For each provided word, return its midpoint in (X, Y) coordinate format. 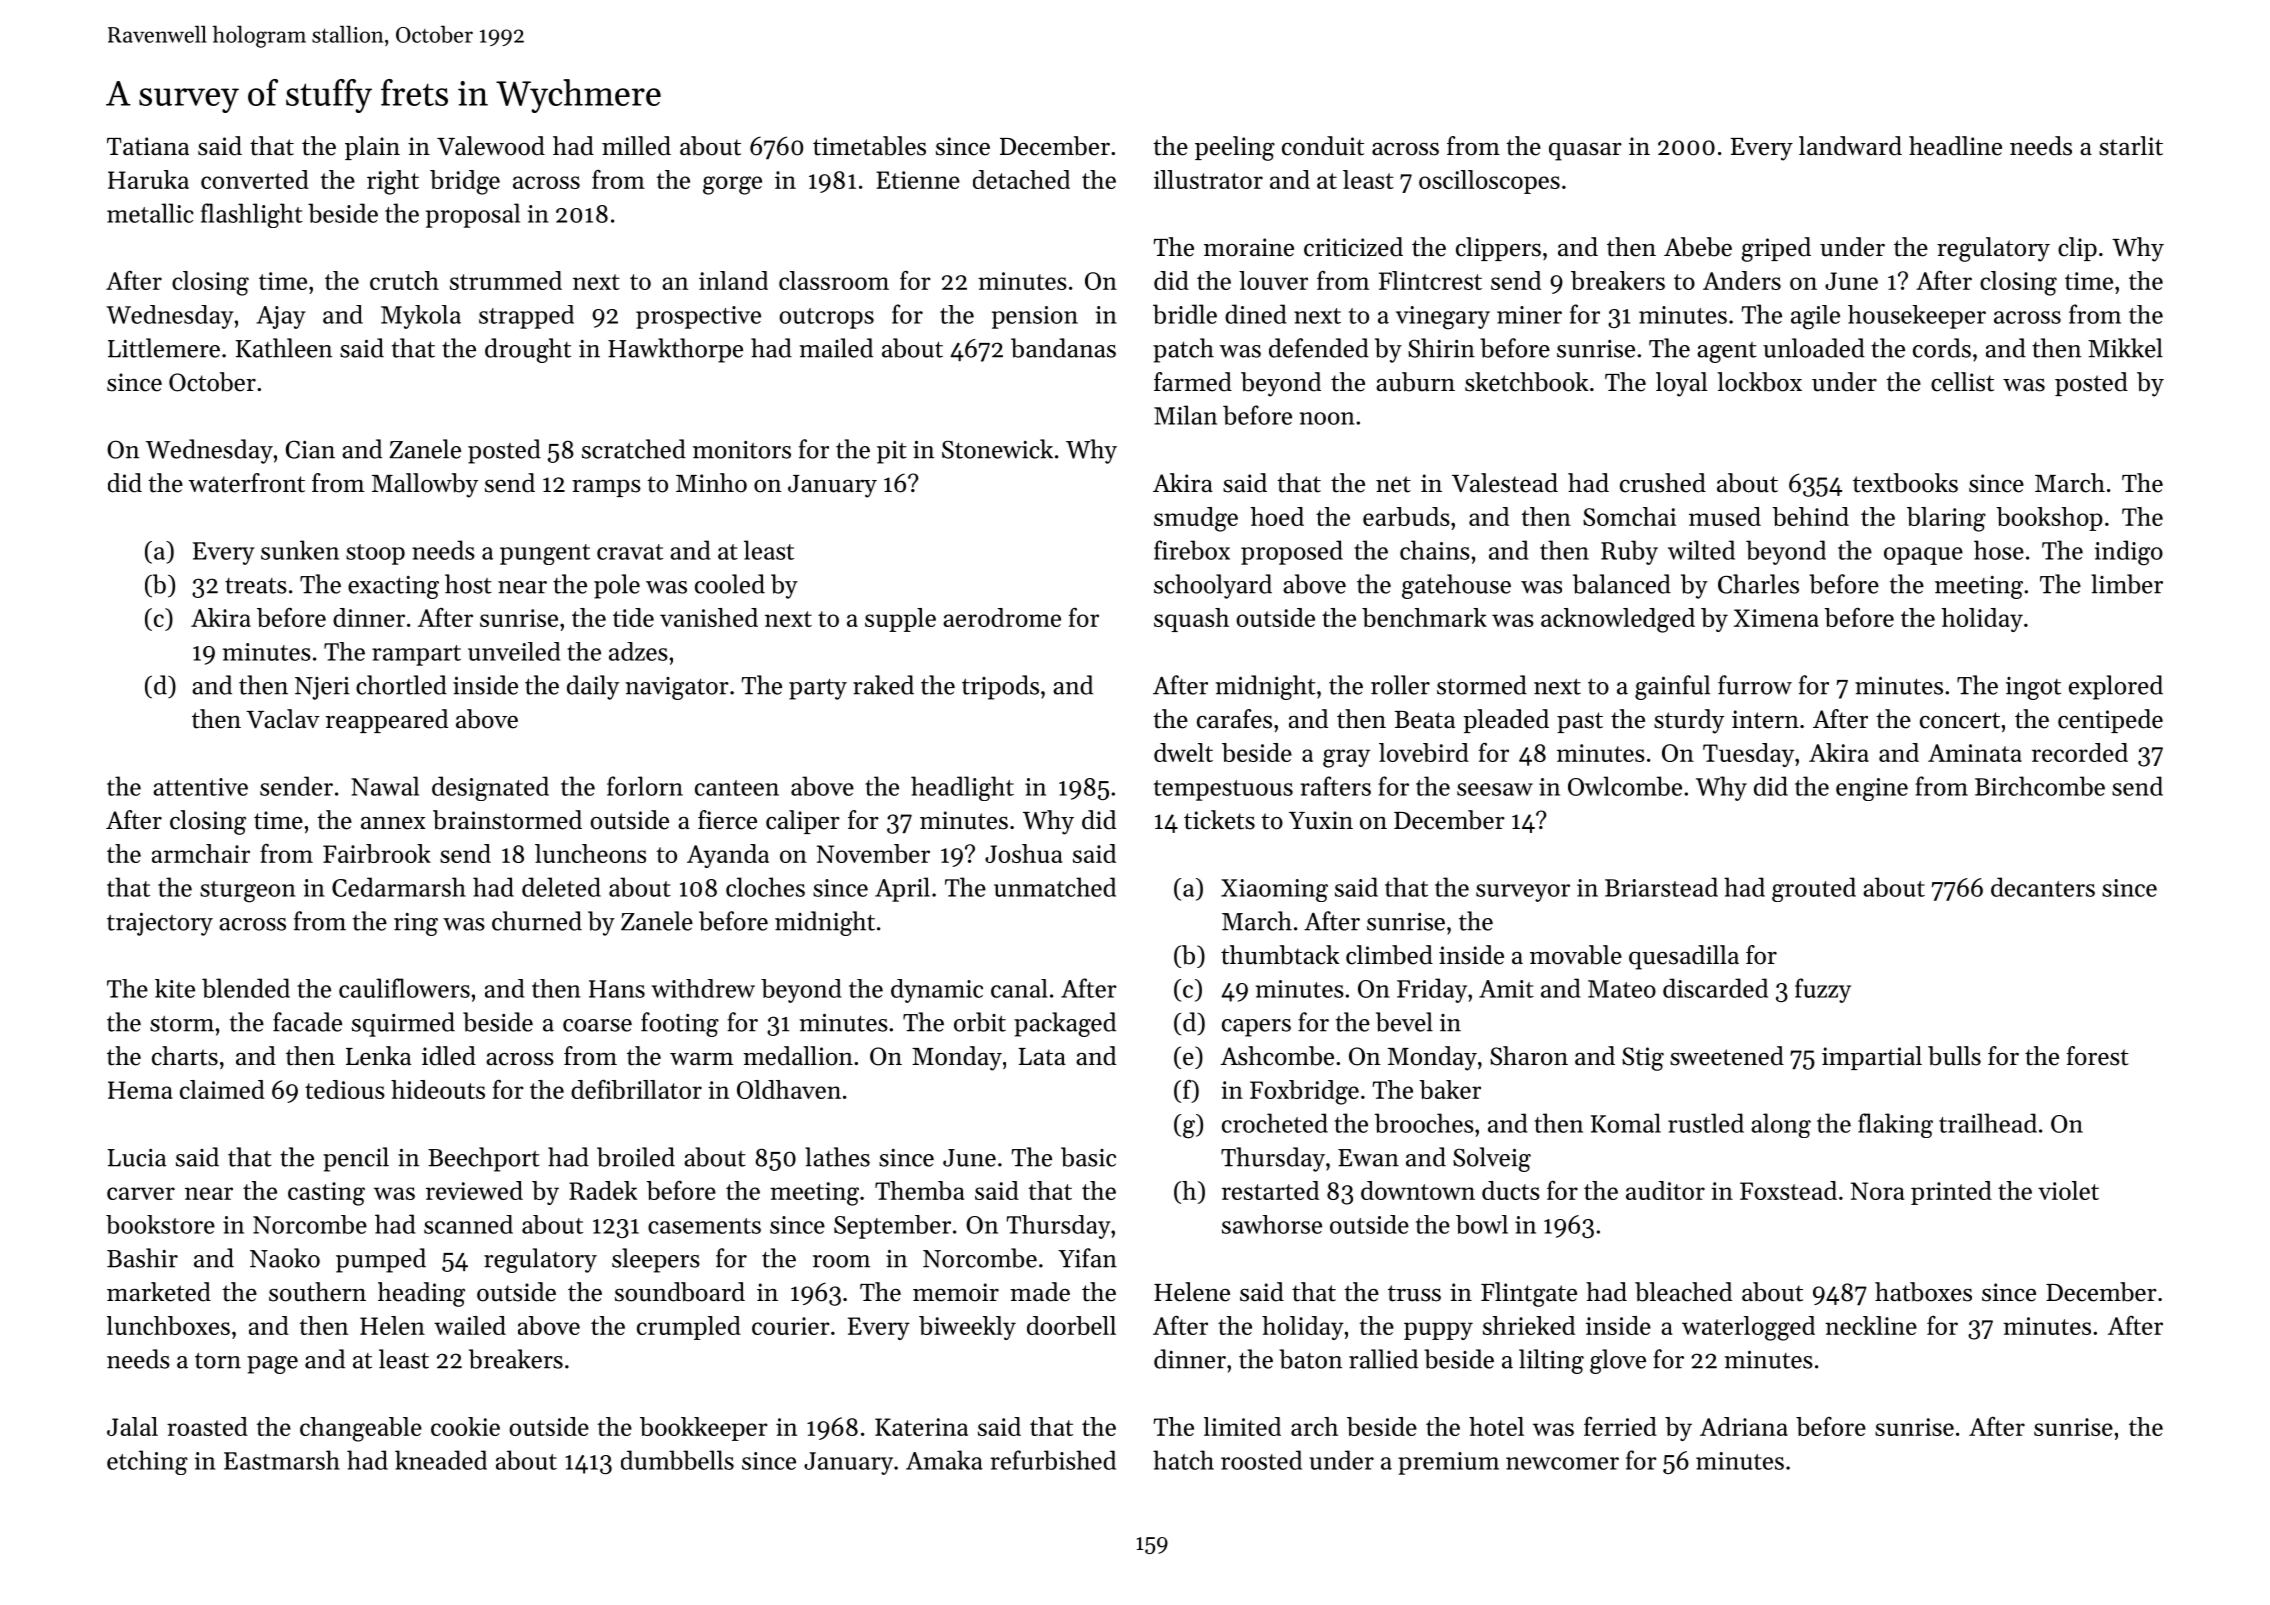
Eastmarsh (282, 1460)
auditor (1665, 1190)
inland (733, 280)
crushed (1663, 483)
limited (1242, 1426)
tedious (345, 1089)
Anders (1742, 280)
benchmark (1424, 617)
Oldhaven (789, 1089)
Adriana (1744, 1426)
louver (1273, 280)
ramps (606, 488)
